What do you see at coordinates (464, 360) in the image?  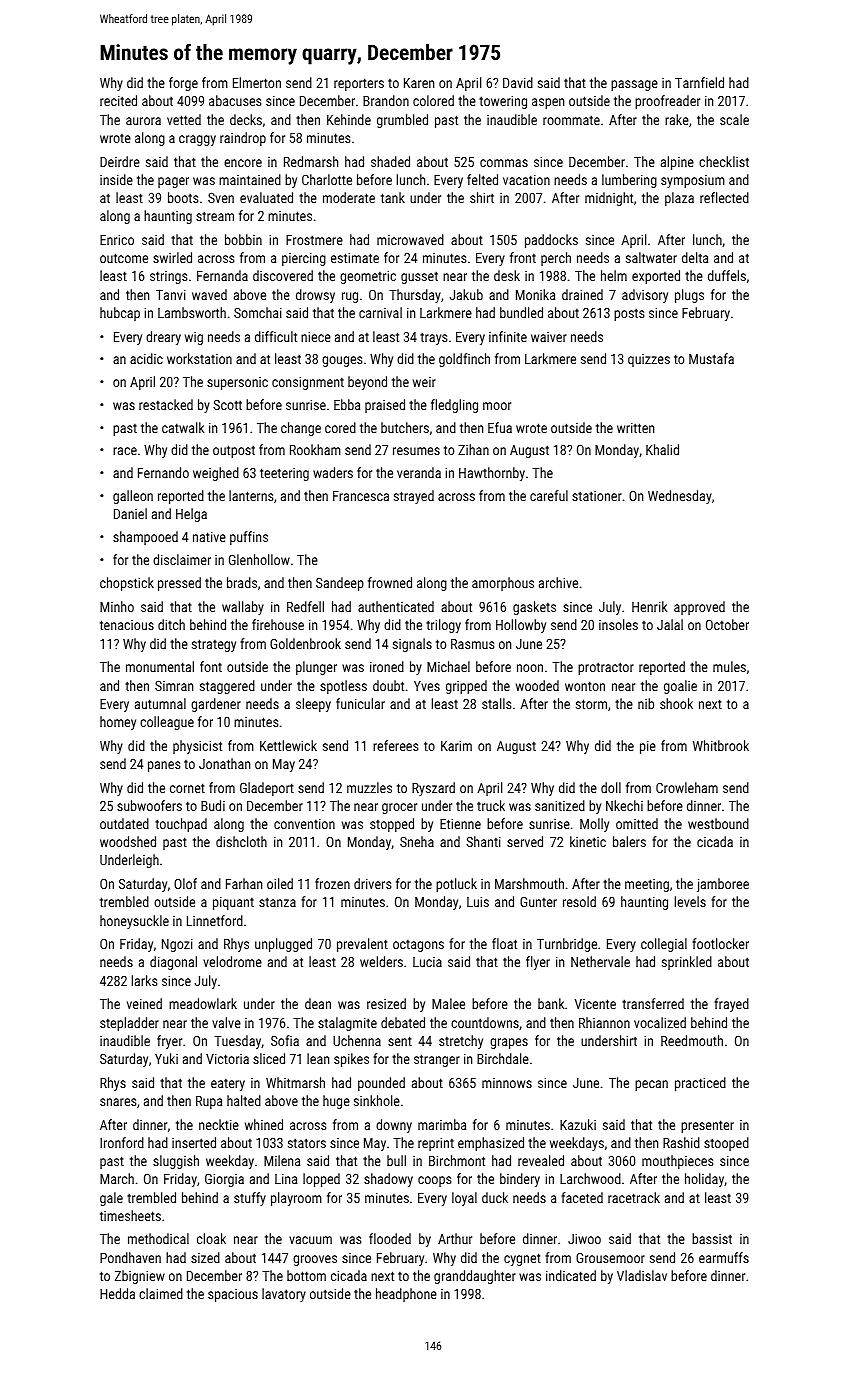 I see `goldfinch` at bounding box center [464, 360].
